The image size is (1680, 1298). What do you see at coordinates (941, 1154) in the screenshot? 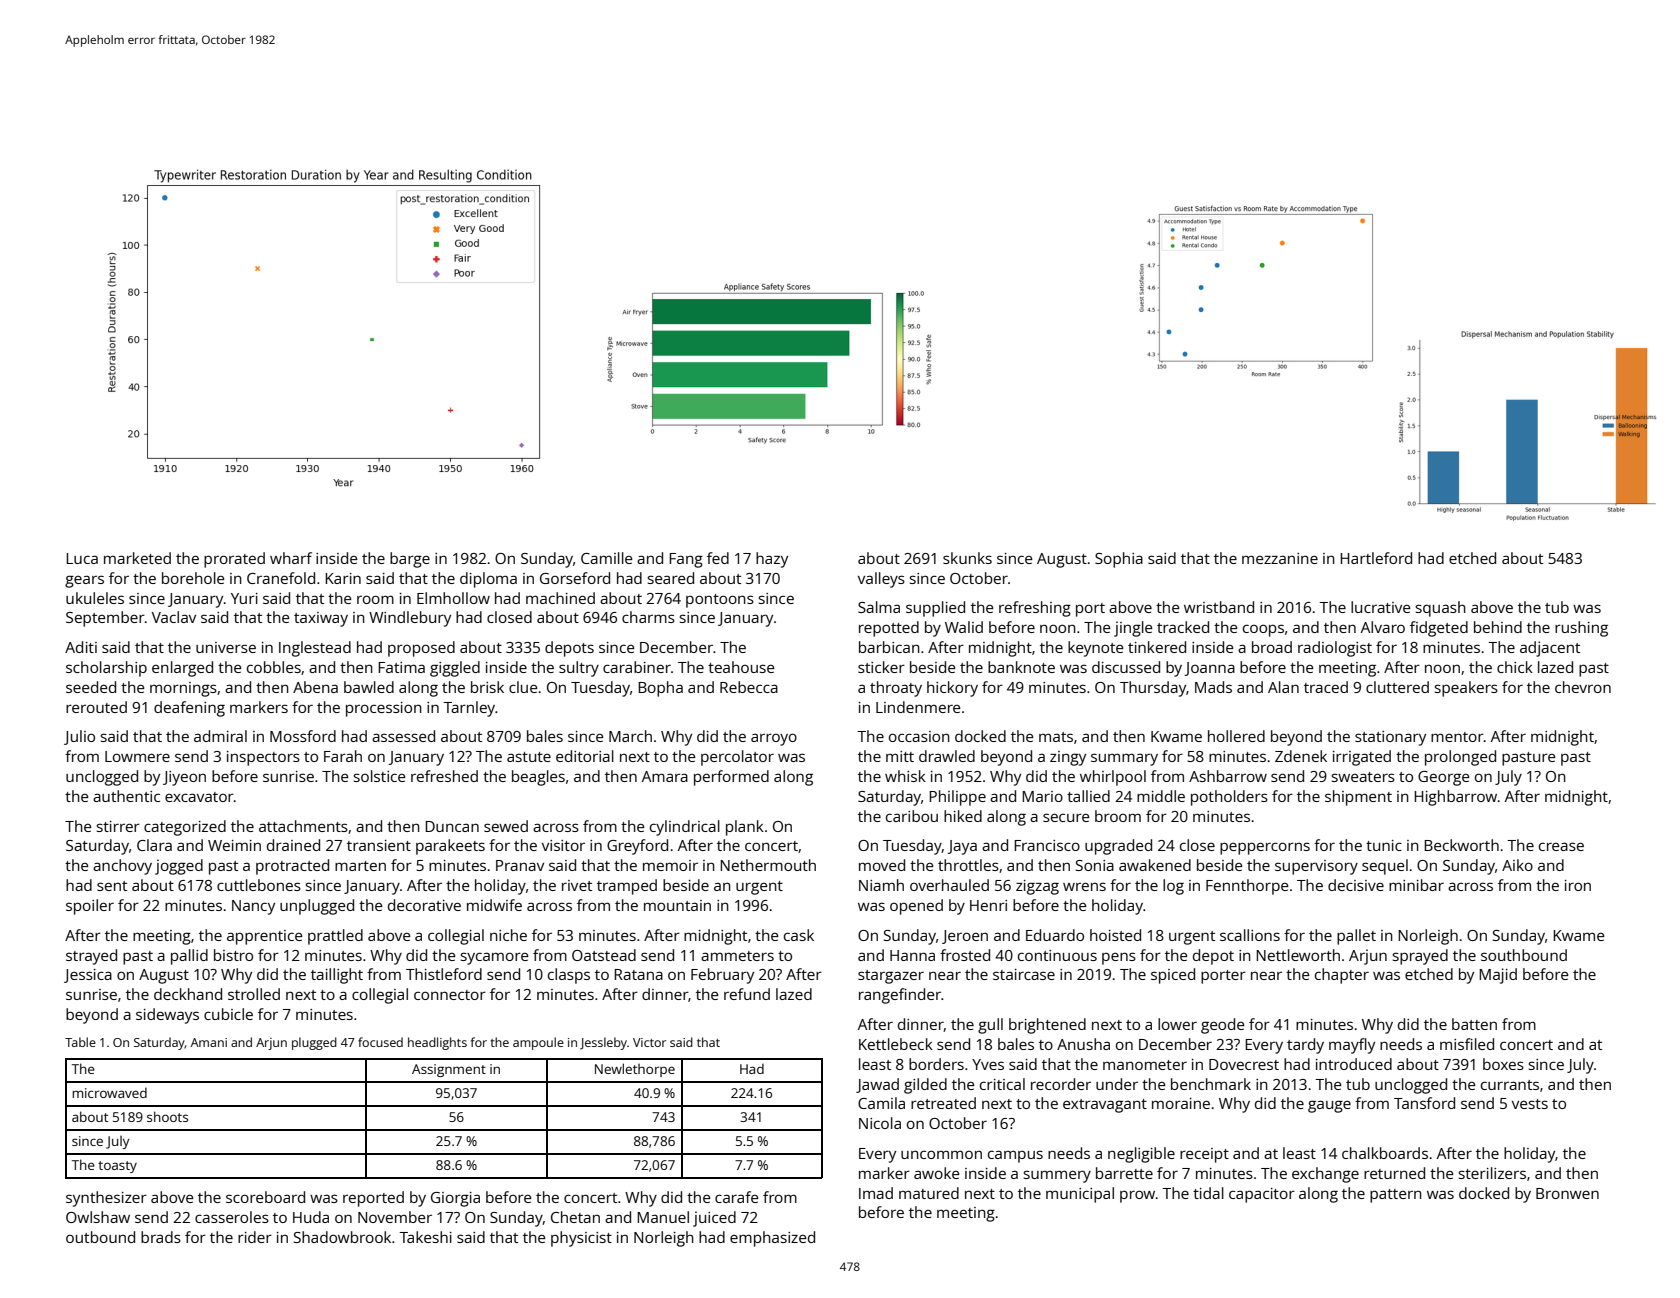
I see `uncommon` at bounding box center [941, 1154].
